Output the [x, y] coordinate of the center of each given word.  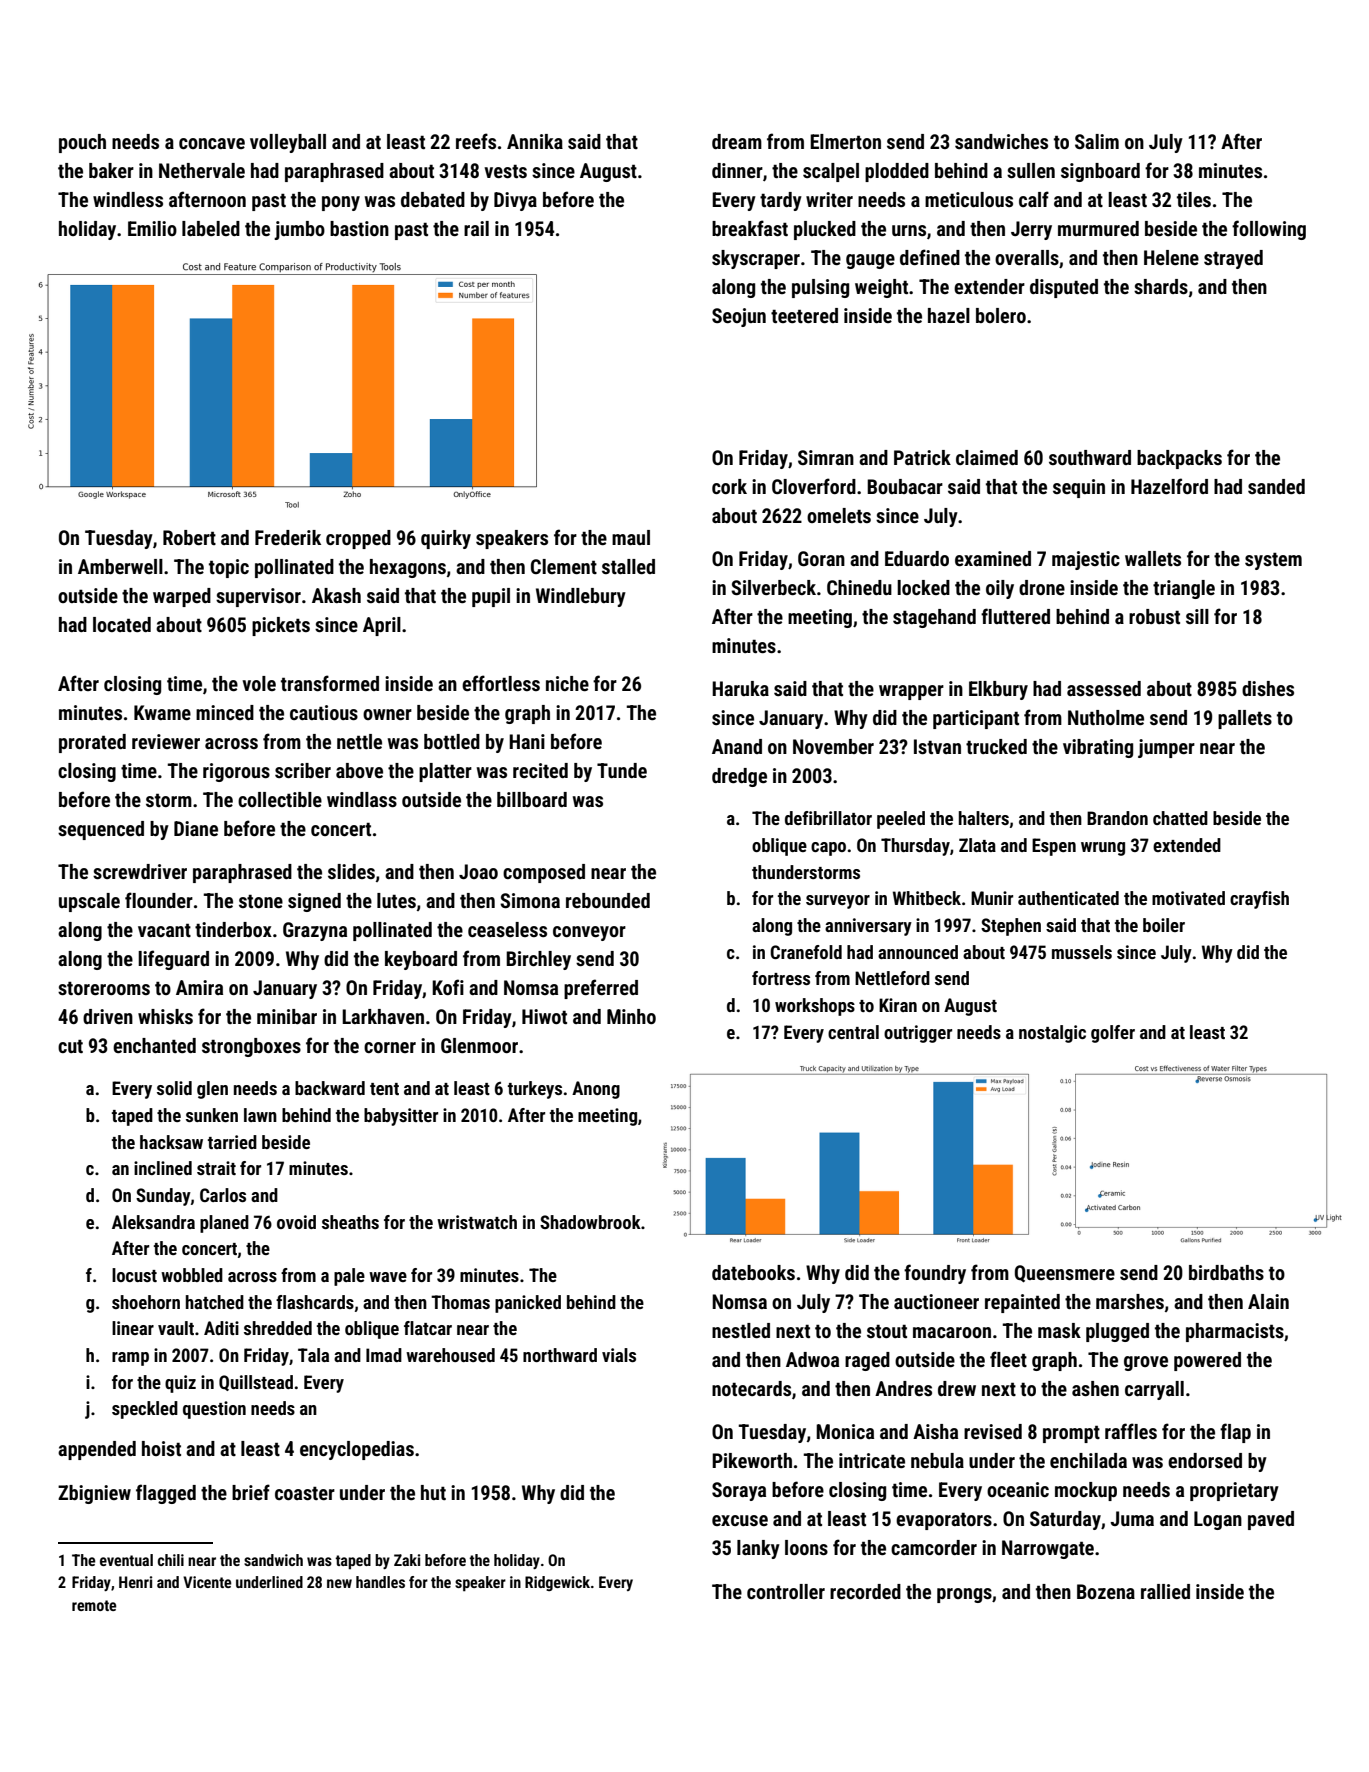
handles [380, 1582]
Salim [1097, 141]
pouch [82, 143]
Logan [1218, 1520]
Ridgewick [557, 1583]
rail [476, 228]
